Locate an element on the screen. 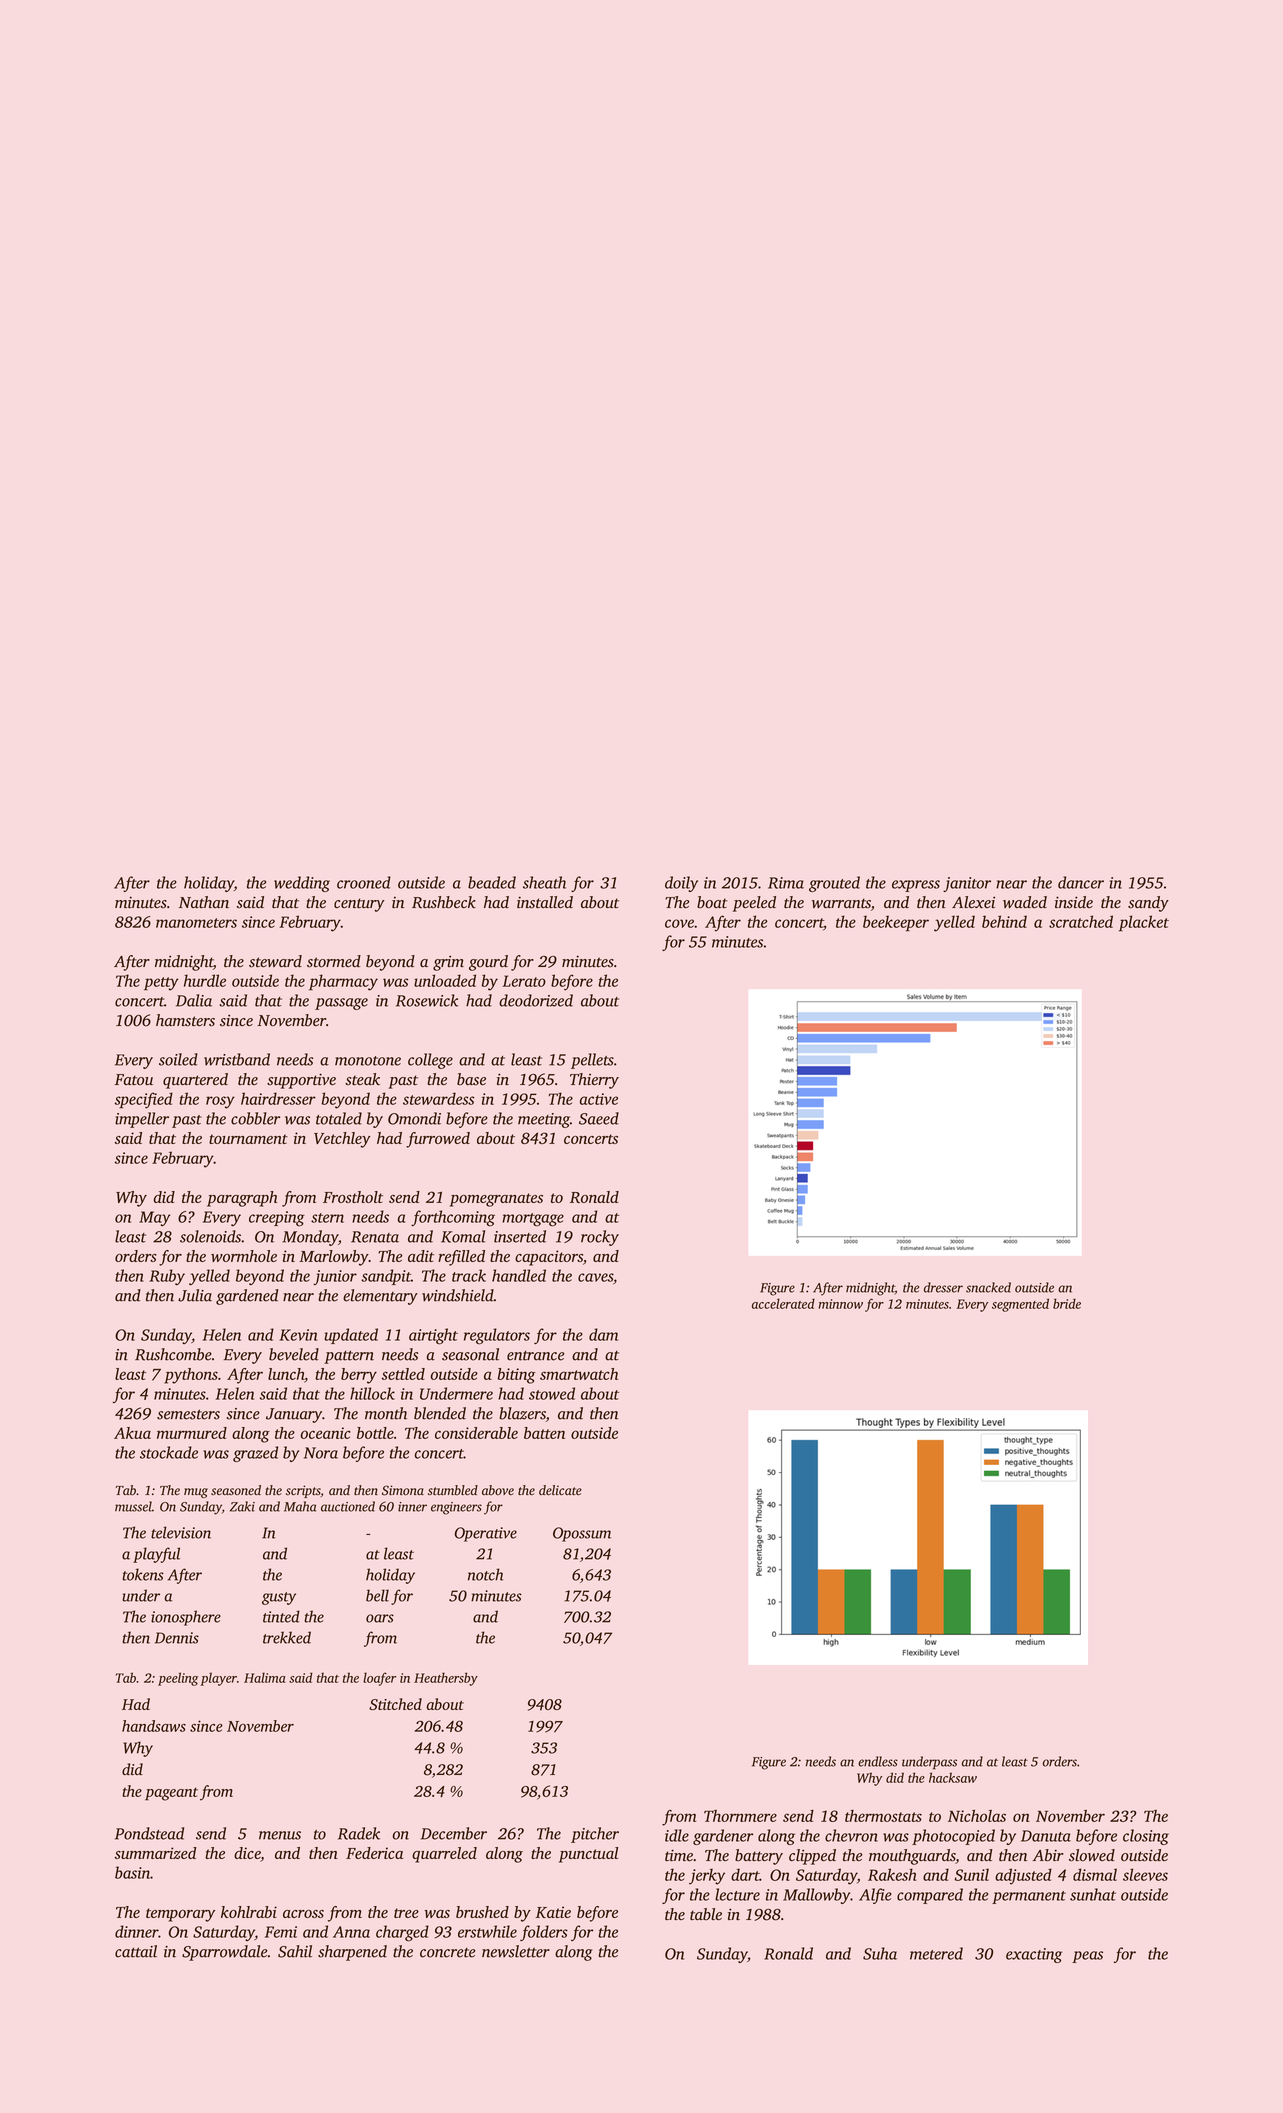 The image size is (1283, 2113). solenoids is located at coordinates (210, 1236).
